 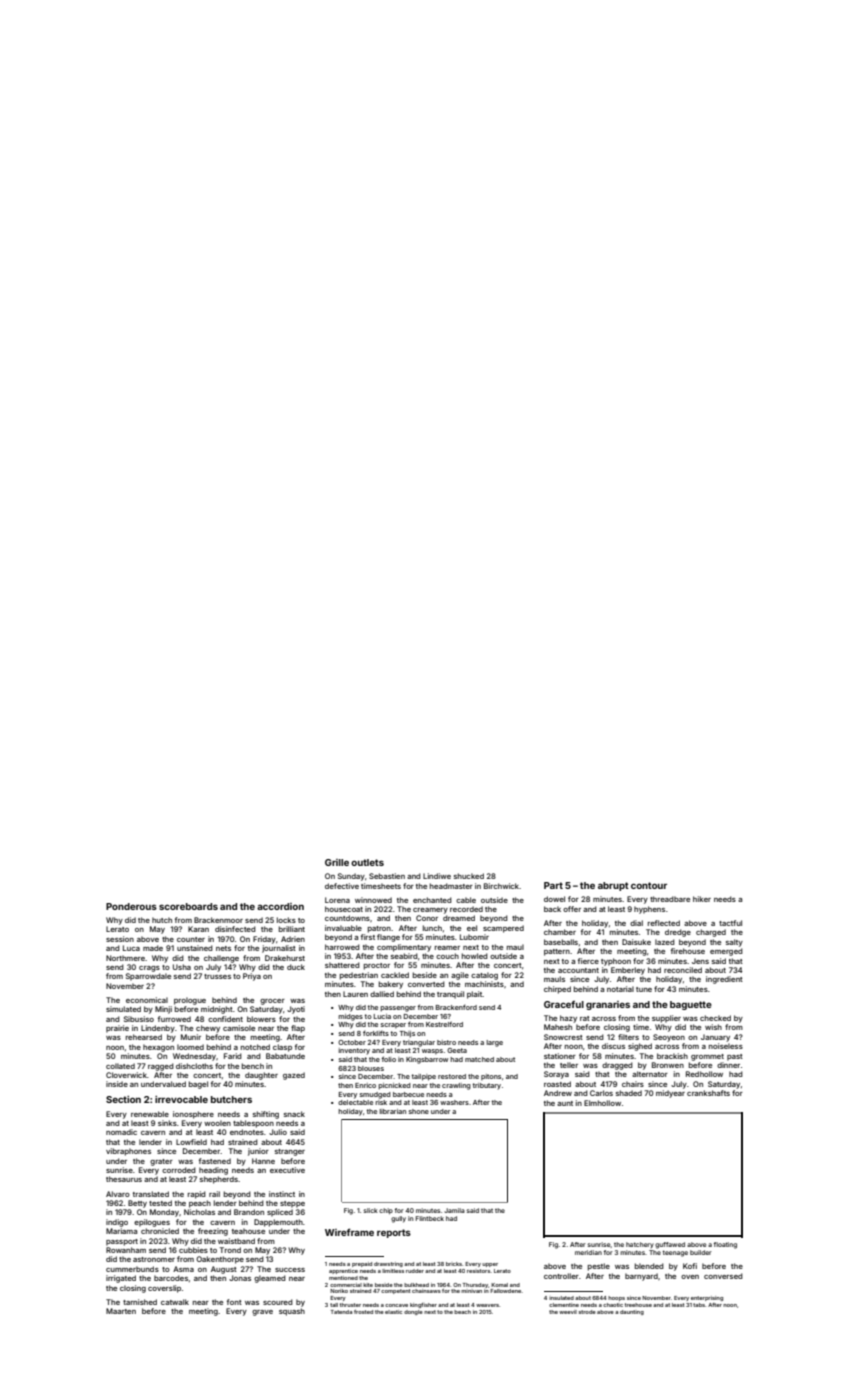 What do you see at coordinates (413, 1312) in the screenshot?
I see `dongle` at bounding box center [413, 1312].
